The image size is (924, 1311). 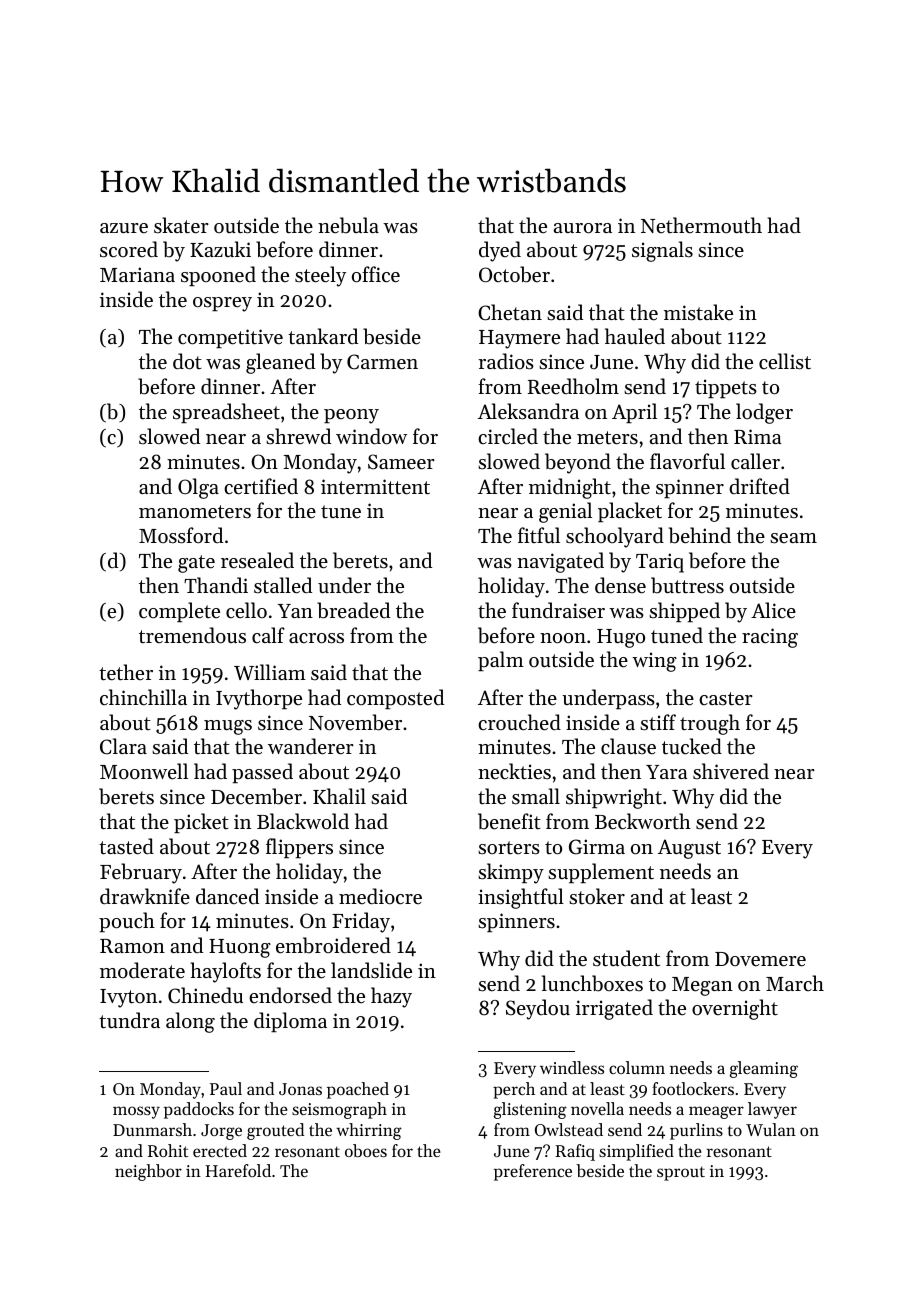 What do you see at coordinates (701, 225) in the screenshot?
I see `Nethermouth` at bounding box center [701, 225].
